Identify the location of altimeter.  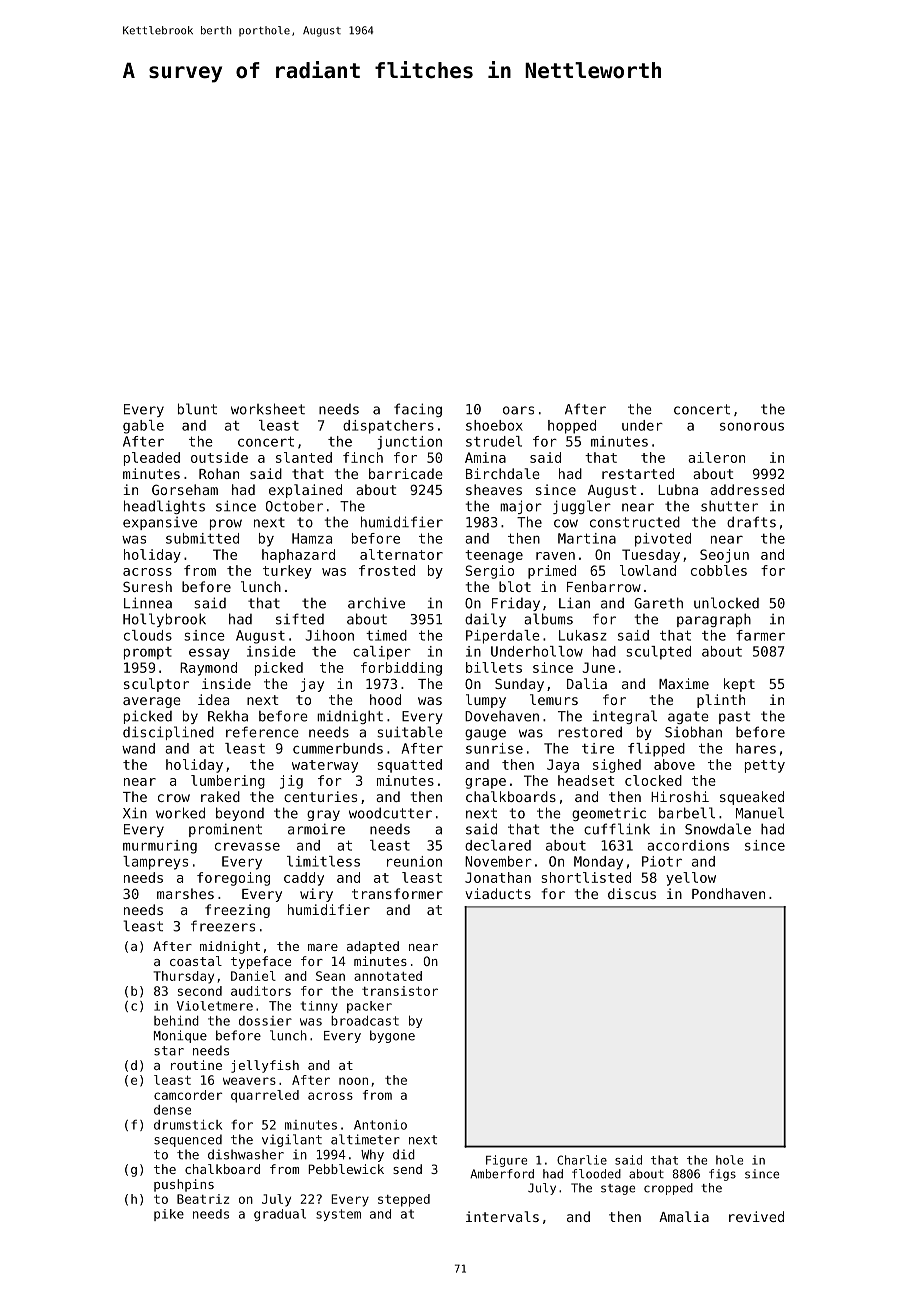
(365, 1139).
